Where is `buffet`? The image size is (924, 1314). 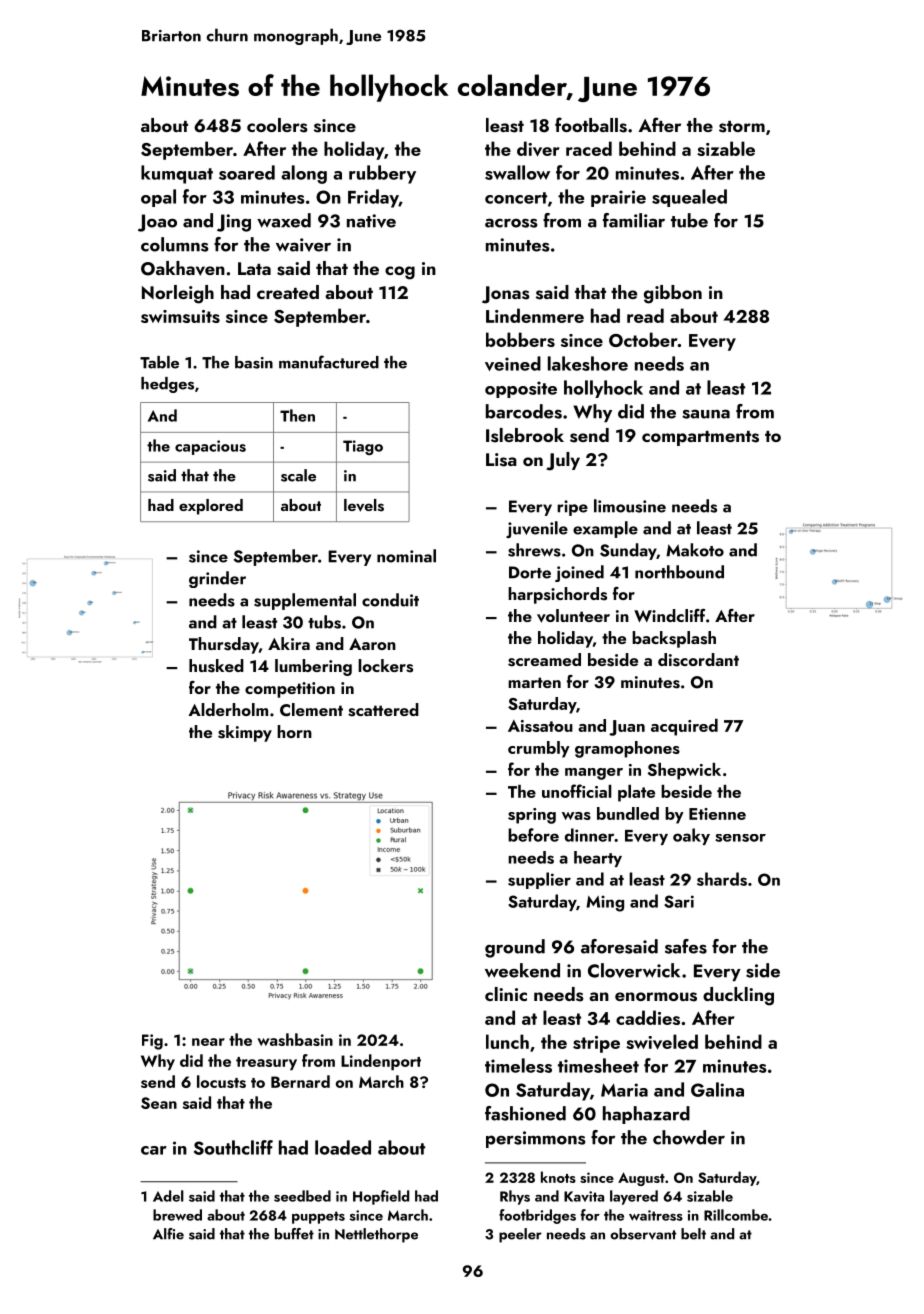 buffet is located at coordinates (294, 1234).
